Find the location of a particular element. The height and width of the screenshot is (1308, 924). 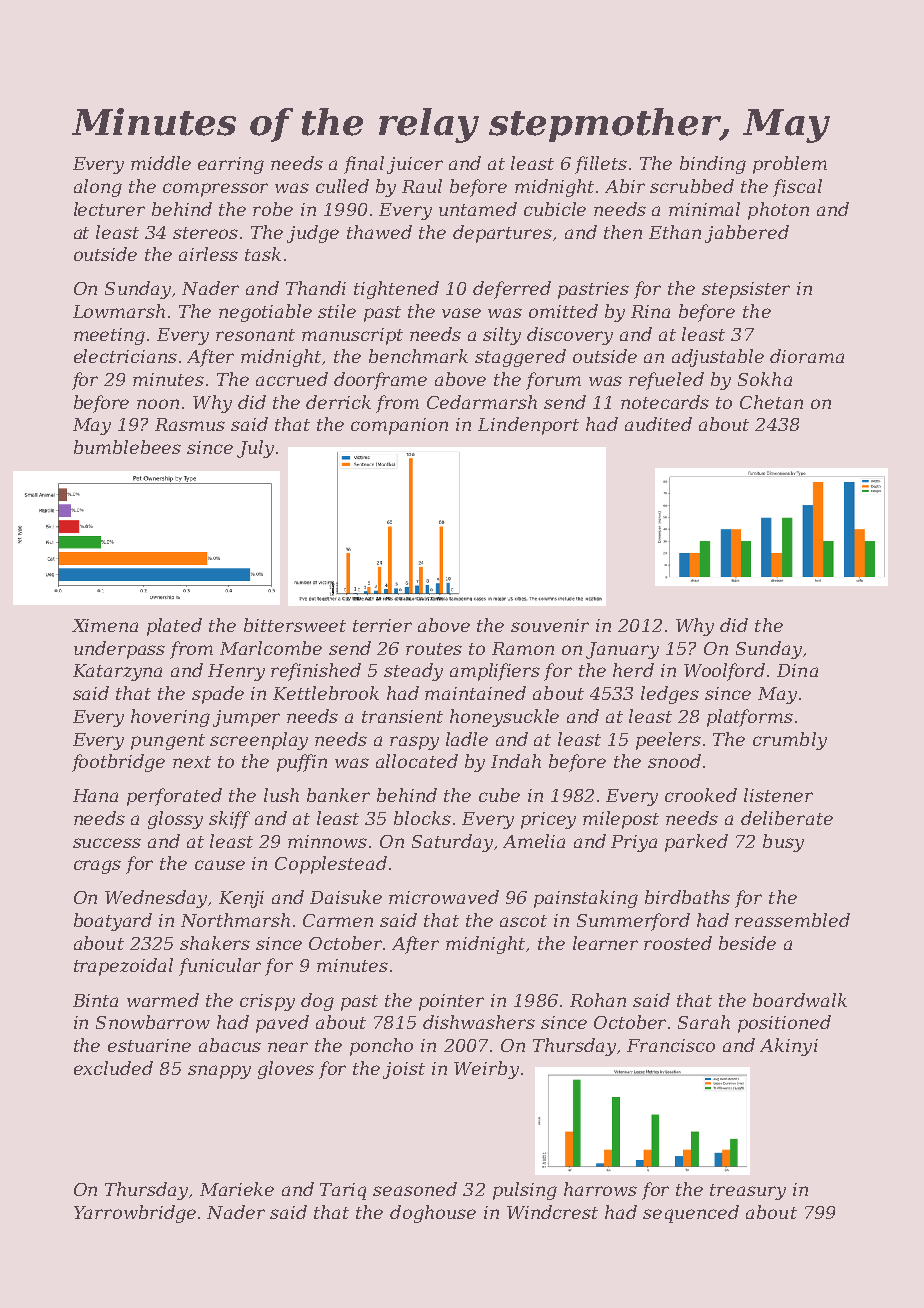

raspy is located at coordinates (414, 743).
